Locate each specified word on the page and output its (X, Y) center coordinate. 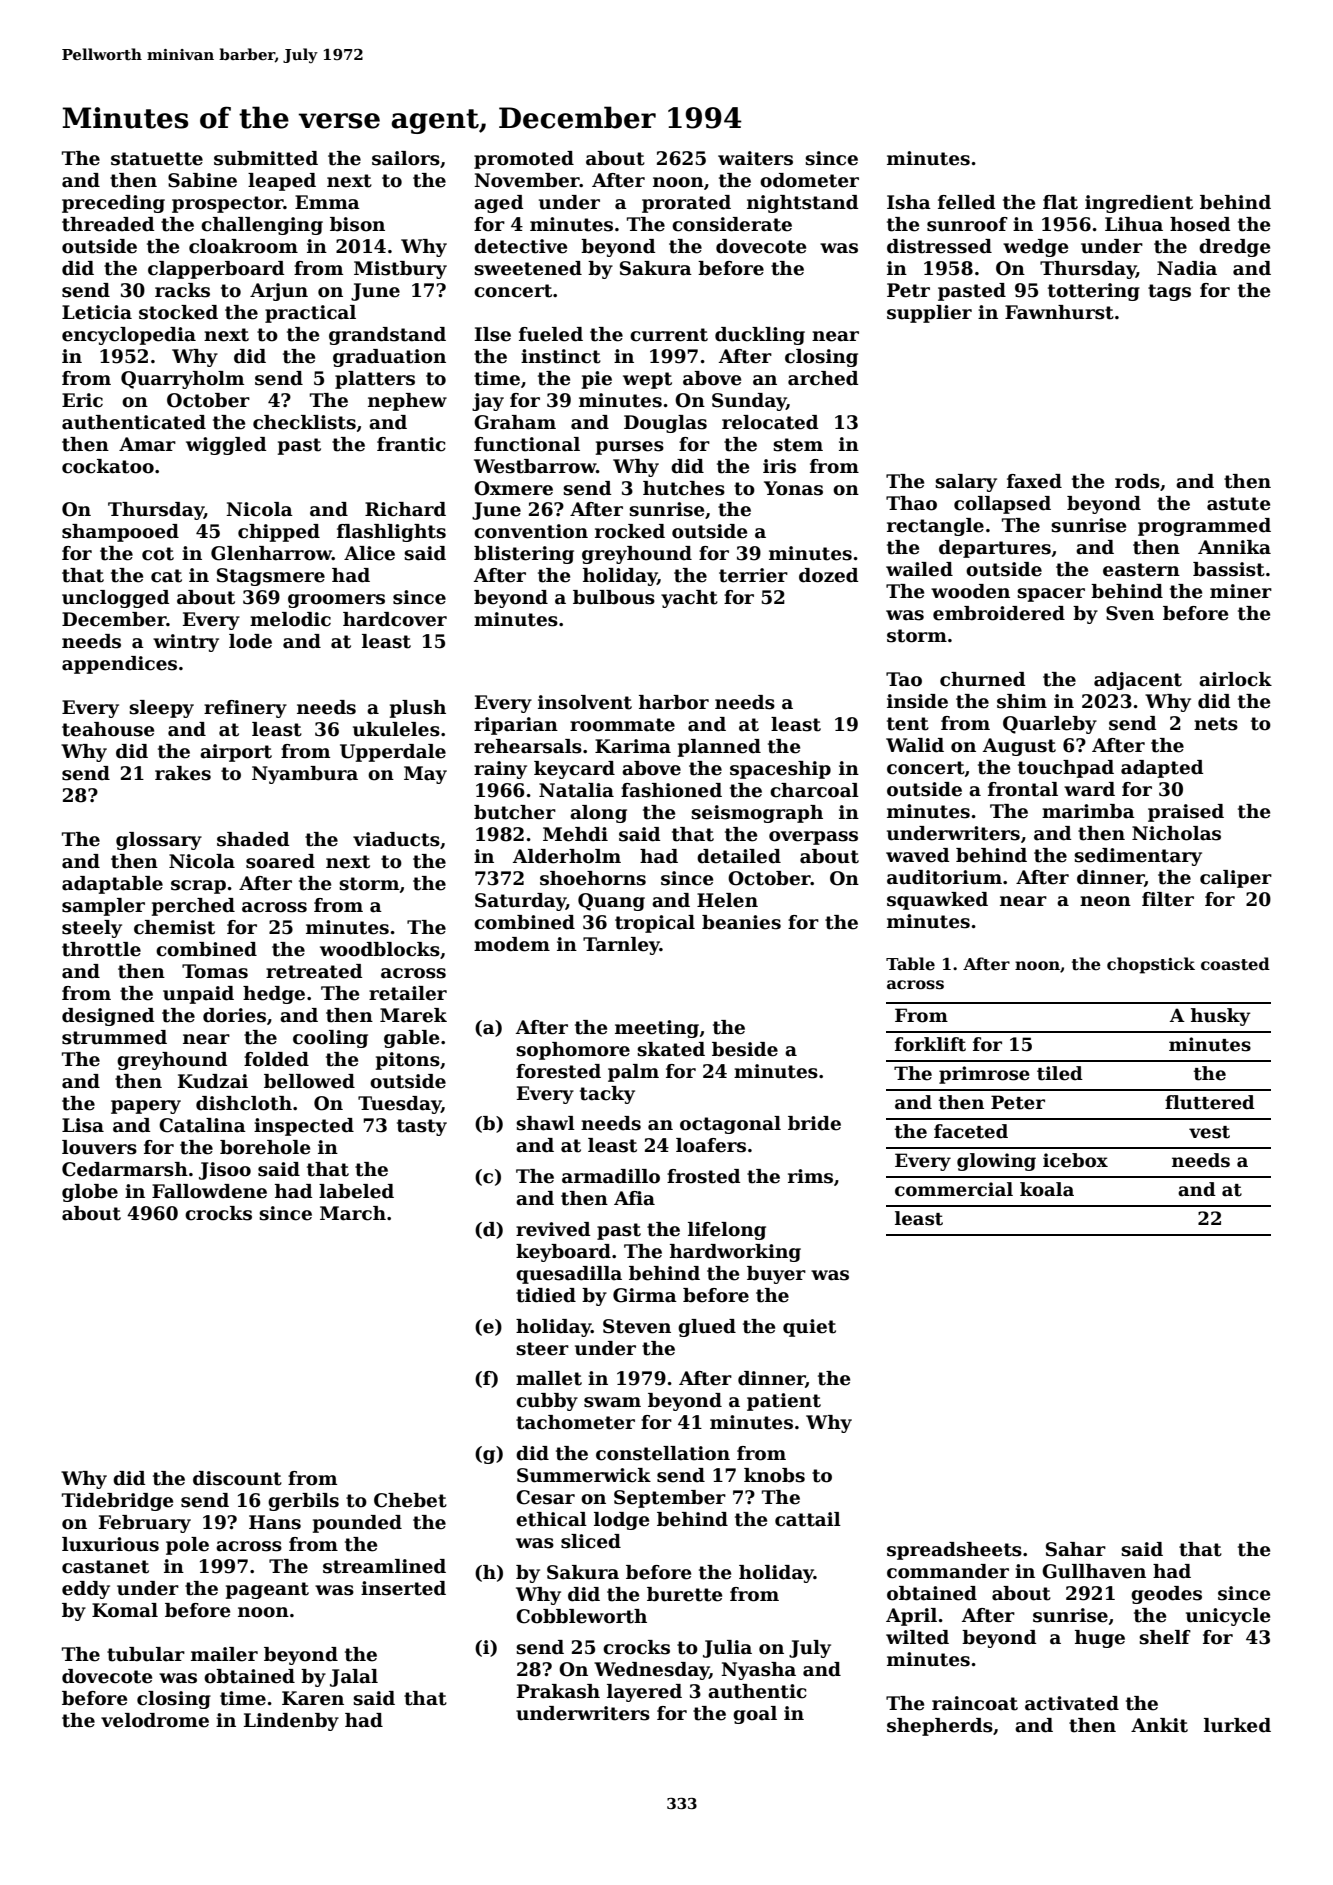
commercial (954, 1189)
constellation (663, 1453)
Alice (369, 553)
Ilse (493, 334)
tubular (146, 1654)
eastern (1141, 570)
